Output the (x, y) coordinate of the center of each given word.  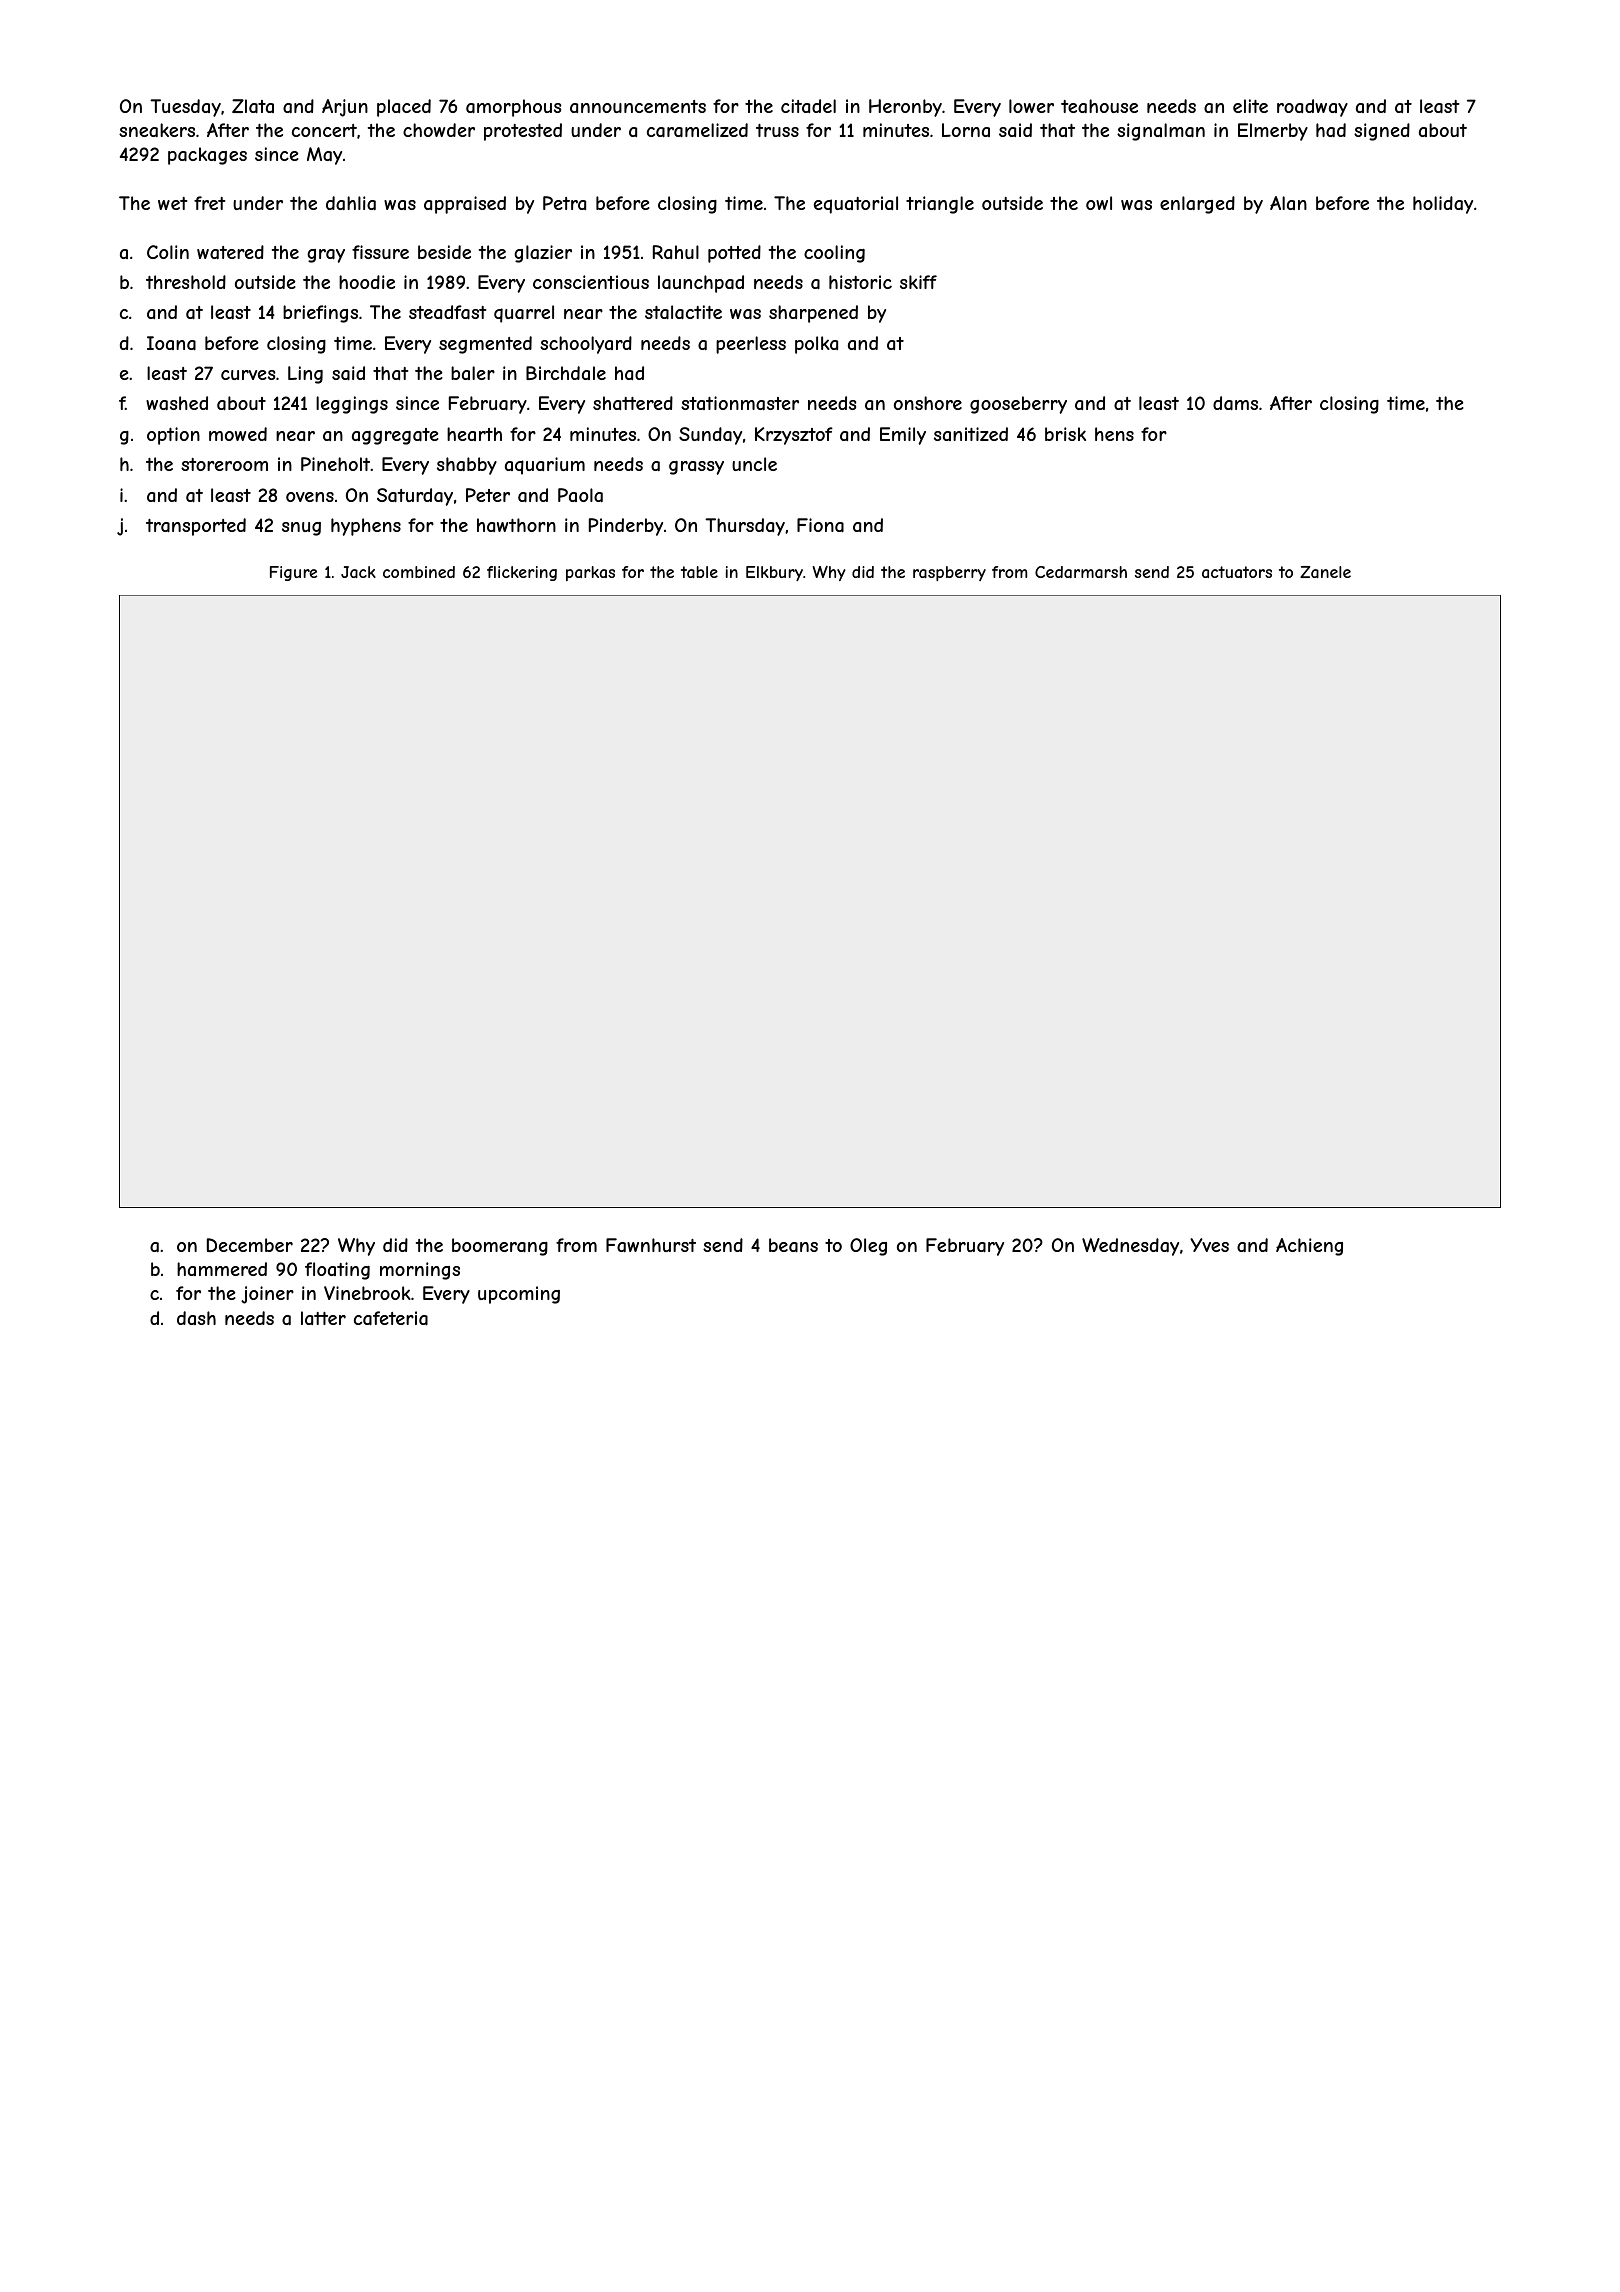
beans (793, 1245)
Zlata (253, 106)
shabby (467, 466)
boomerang (500, 1247)
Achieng (1309, 1247)
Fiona (820, 525)
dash (196, 1318)
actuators (1237, 572)
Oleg (868, 1247)
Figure (293, 573)
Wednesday (1130, 1247)
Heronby (905, 108)
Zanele (1325, 572)
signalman (1161, 132)
